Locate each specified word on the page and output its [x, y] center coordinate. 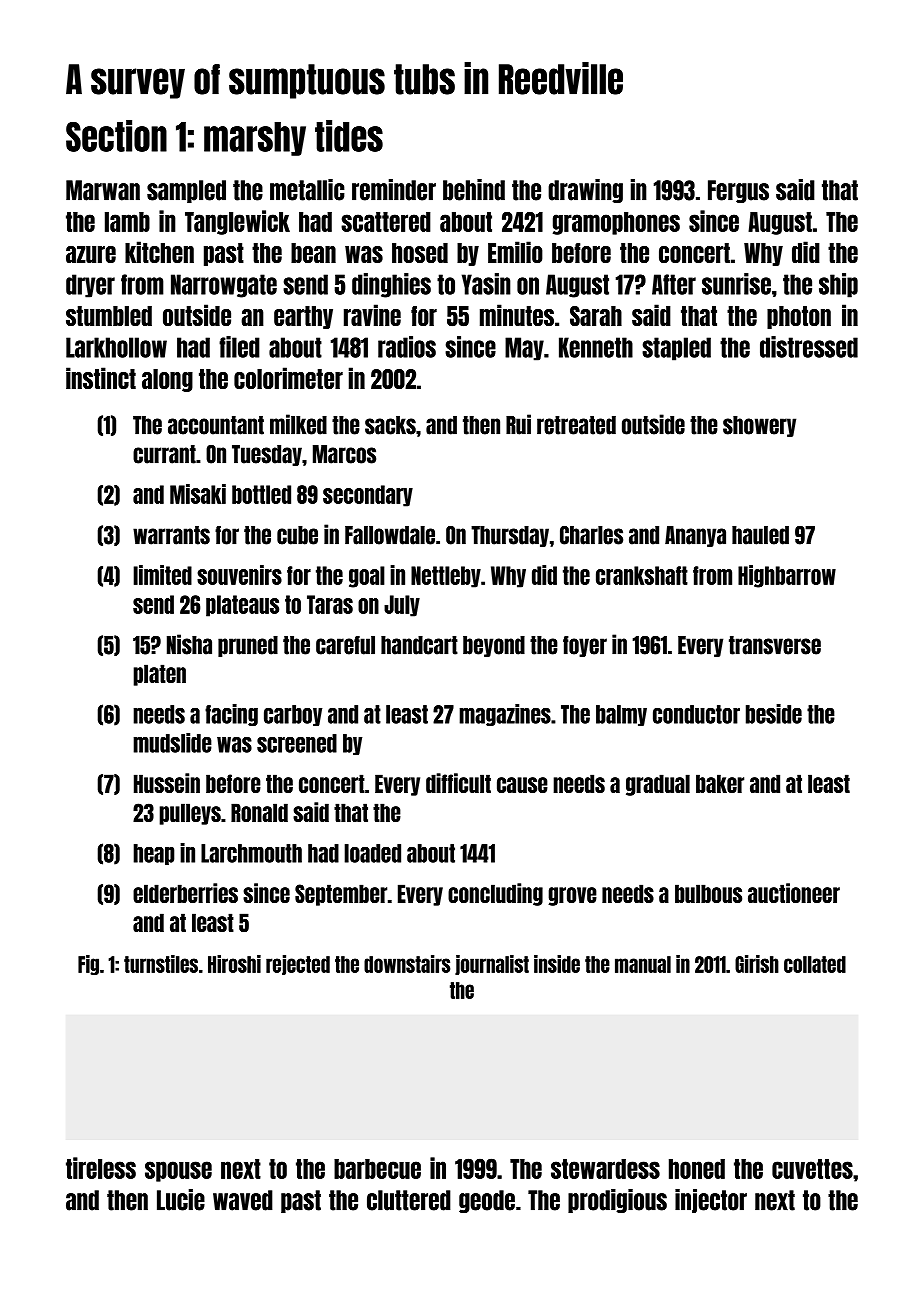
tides [349, 136]
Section [116, 136]
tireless [101, 1168]
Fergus [738, 191]
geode [487, 1201]
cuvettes [812, 1169]
